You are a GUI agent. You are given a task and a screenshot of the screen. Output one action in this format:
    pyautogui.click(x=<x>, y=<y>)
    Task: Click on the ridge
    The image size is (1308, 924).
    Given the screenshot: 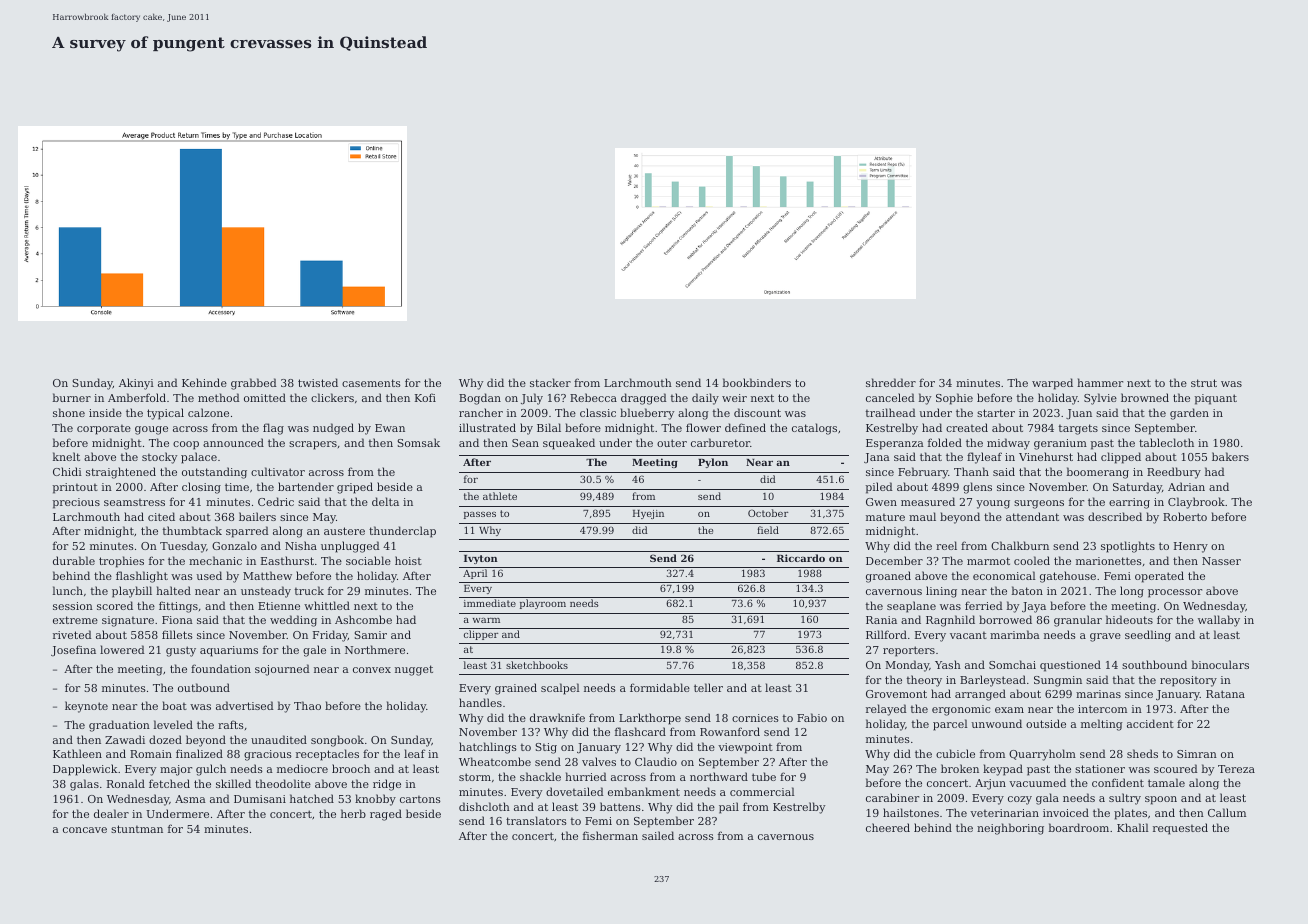 What is the action you would take?
    pyautogui.click(x=387, y=785)
